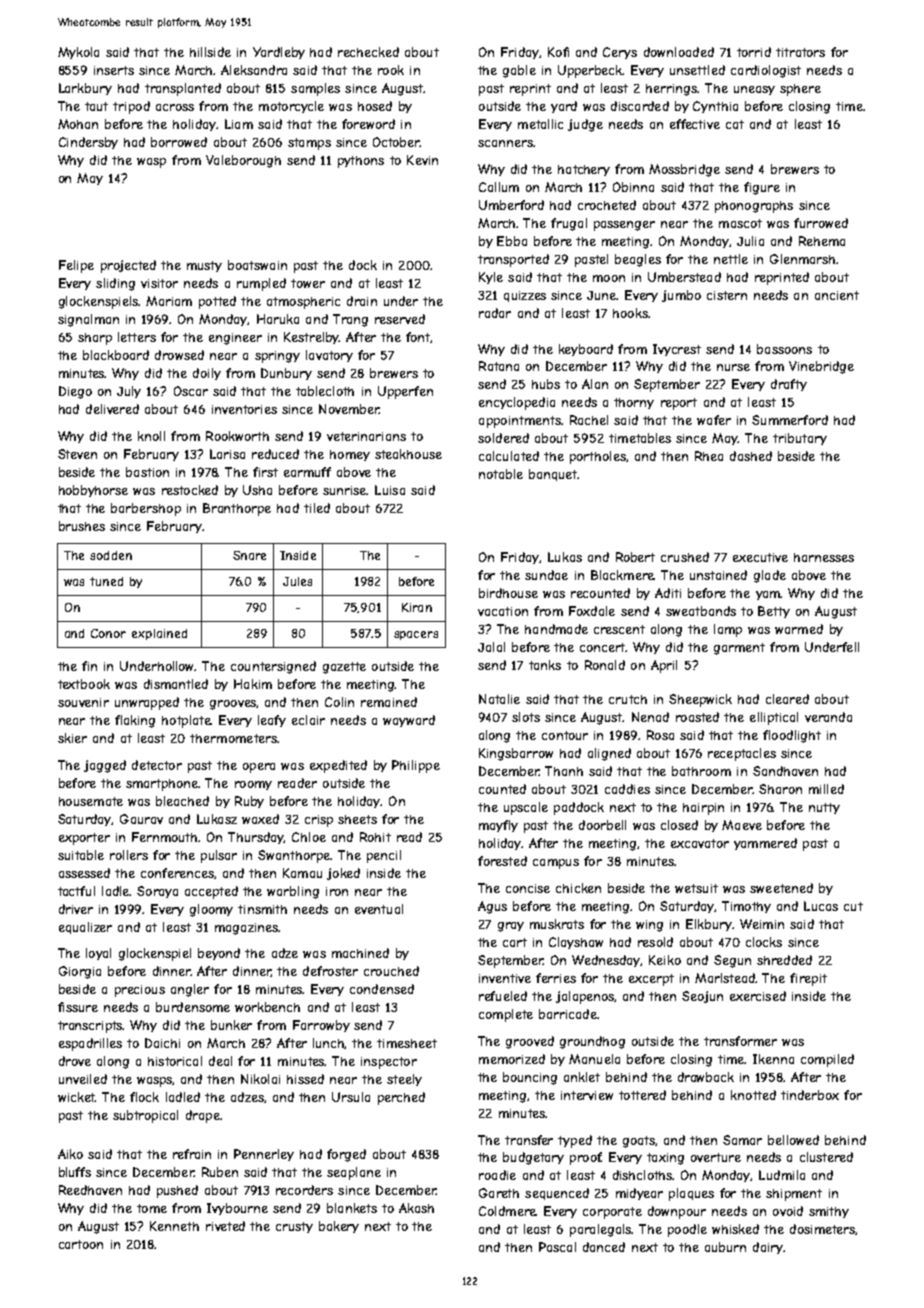  What do you see at coordinates (174, 1226) in the screenshot?
I see `Kenneth` at bounding box center [174, 1226].
